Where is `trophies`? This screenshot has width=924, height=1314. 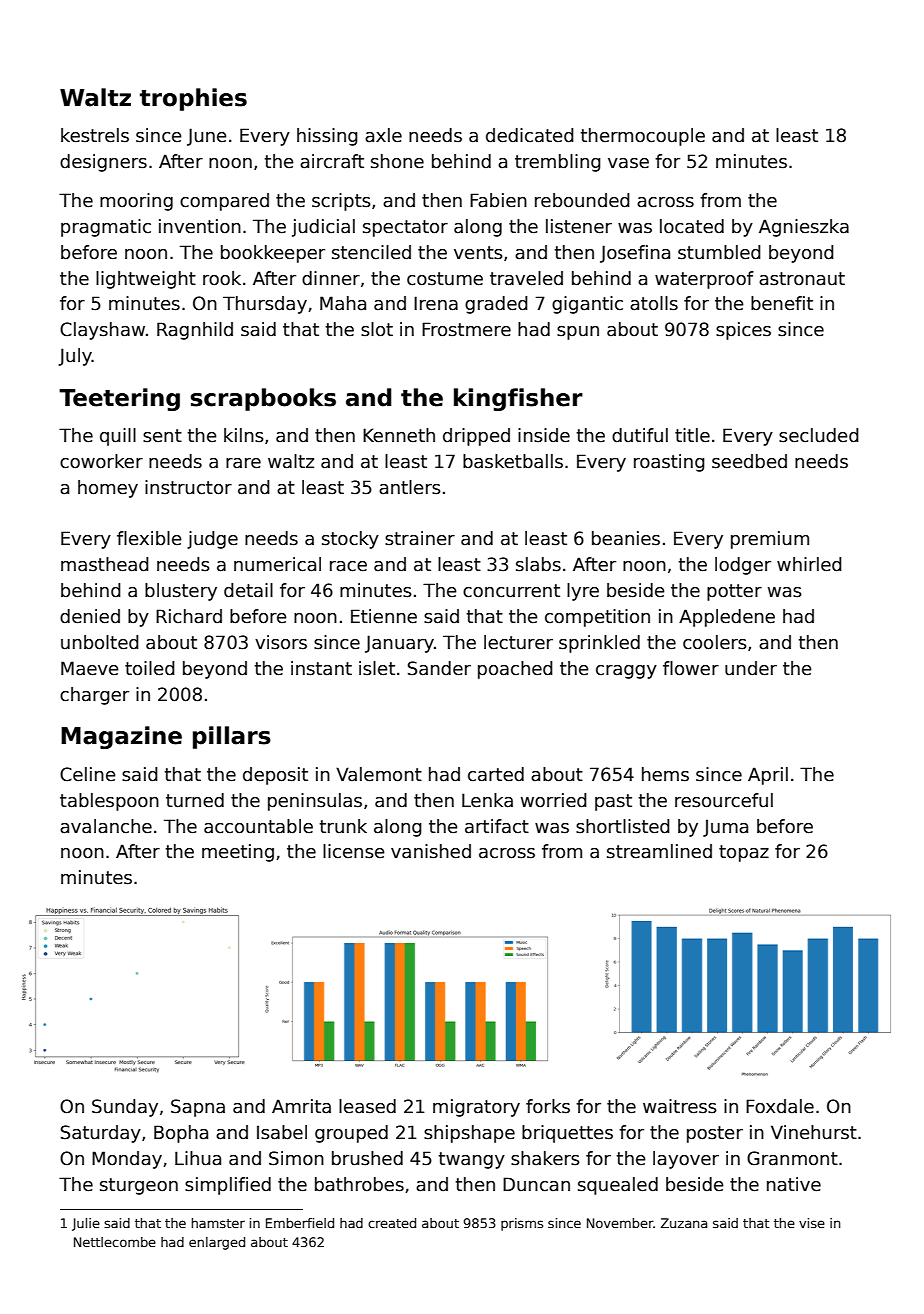 trophies is located at coordinates (193, 99).
